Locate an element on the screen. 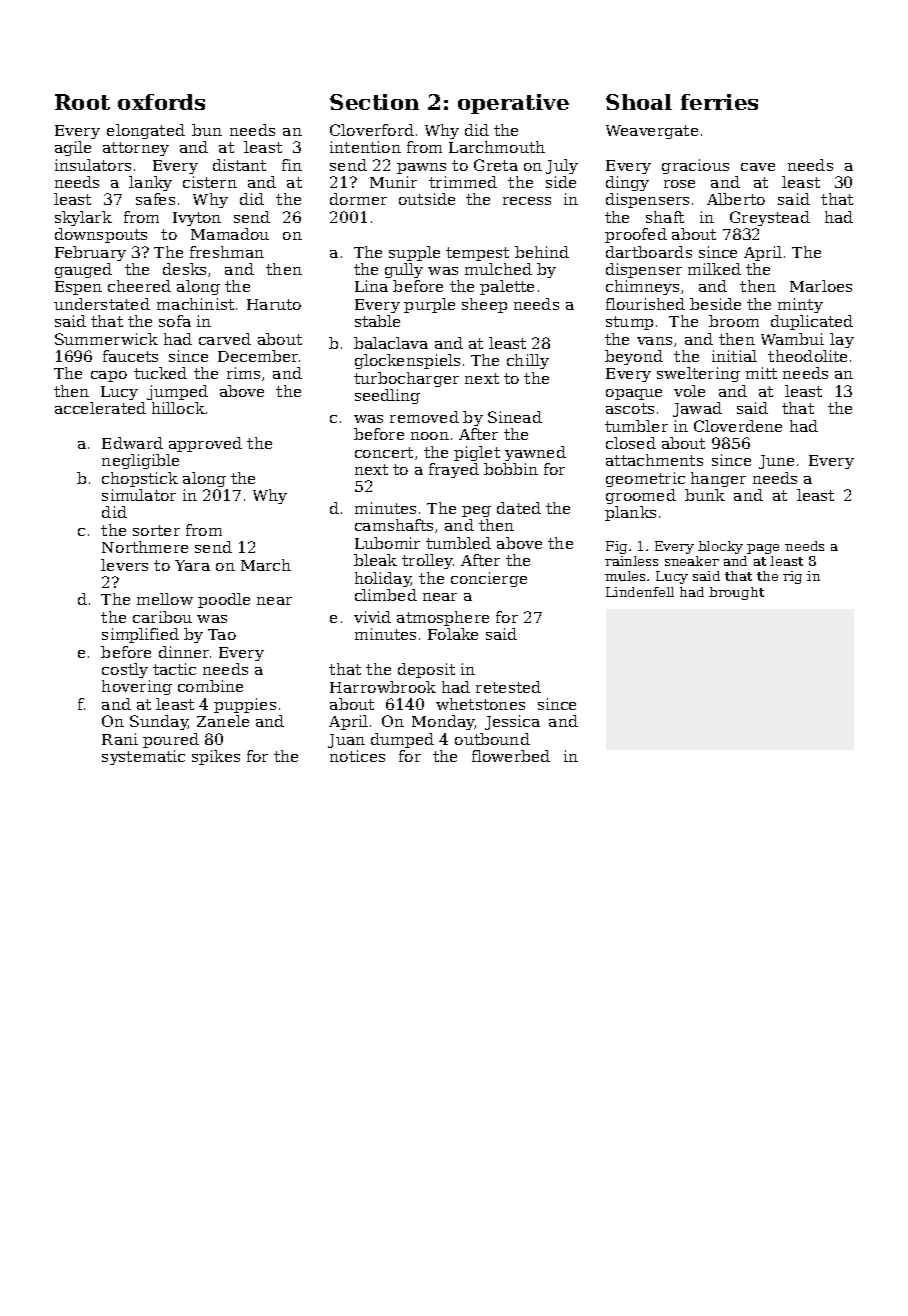  recess is located at coordinates (527, 201).
